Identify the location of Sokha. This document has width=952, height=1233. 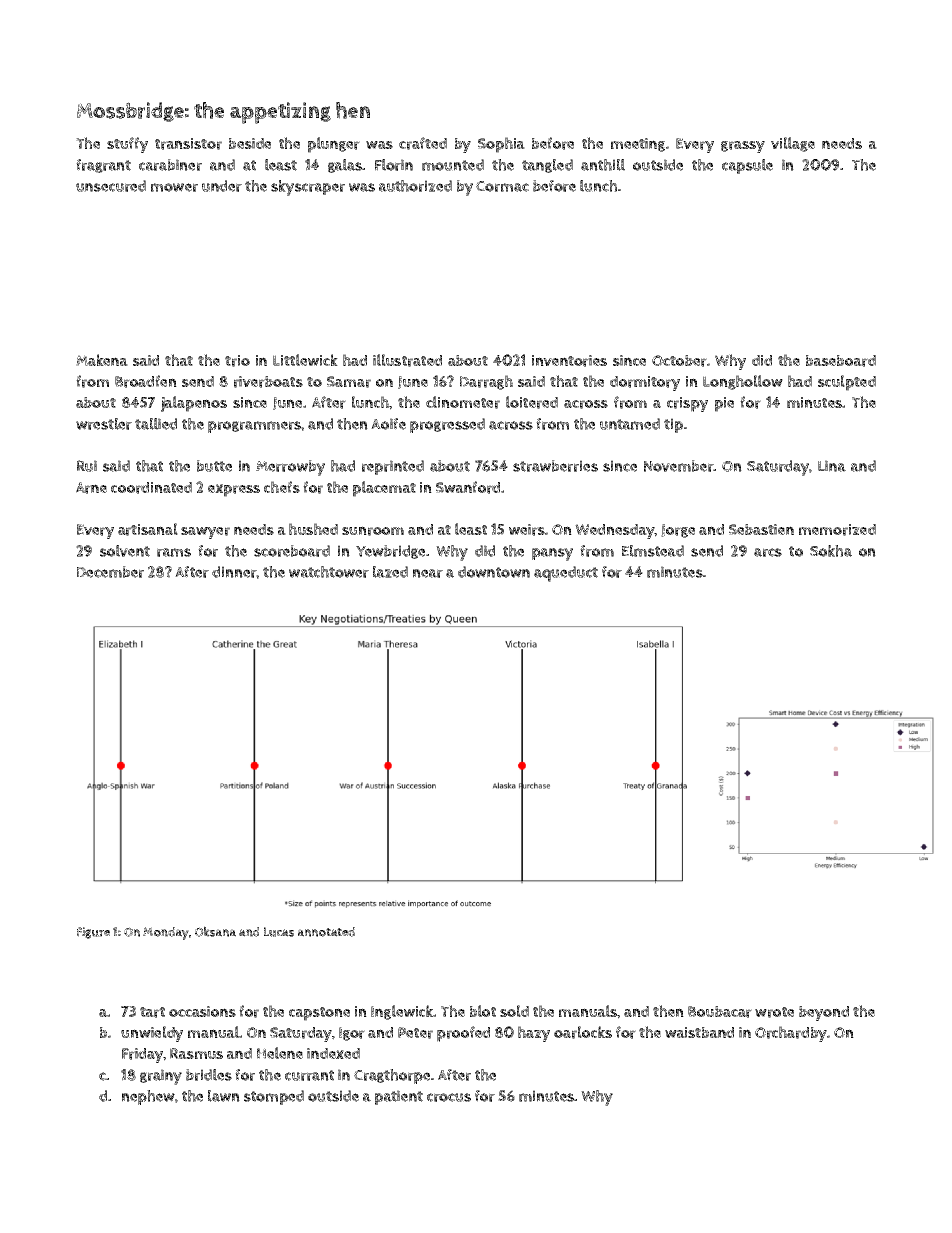
(831, 551).
